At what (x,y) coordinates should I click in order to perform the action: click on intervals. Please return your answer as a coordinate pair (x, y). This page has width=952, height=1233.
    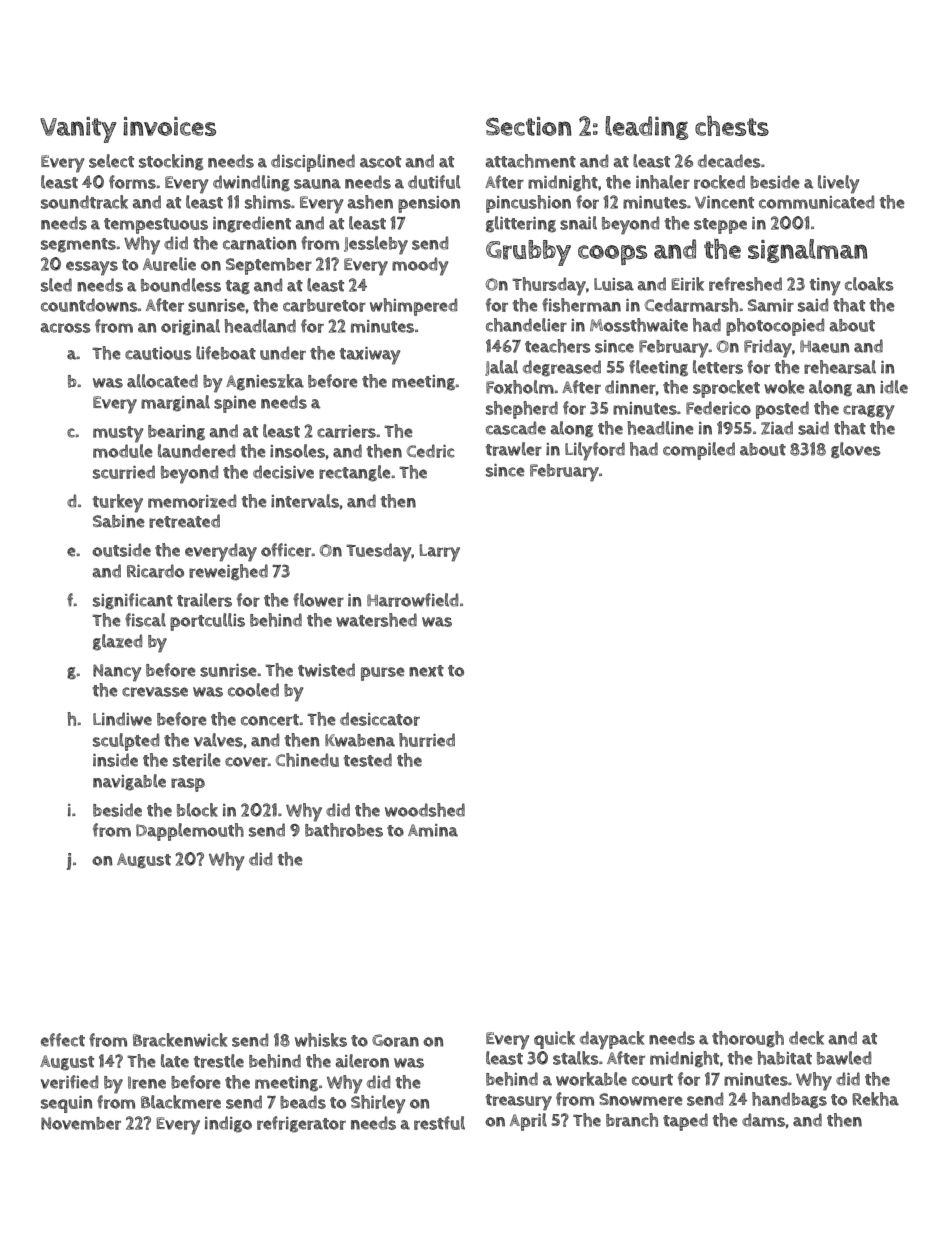
    Looking at the image, I should click on (305, 501).
